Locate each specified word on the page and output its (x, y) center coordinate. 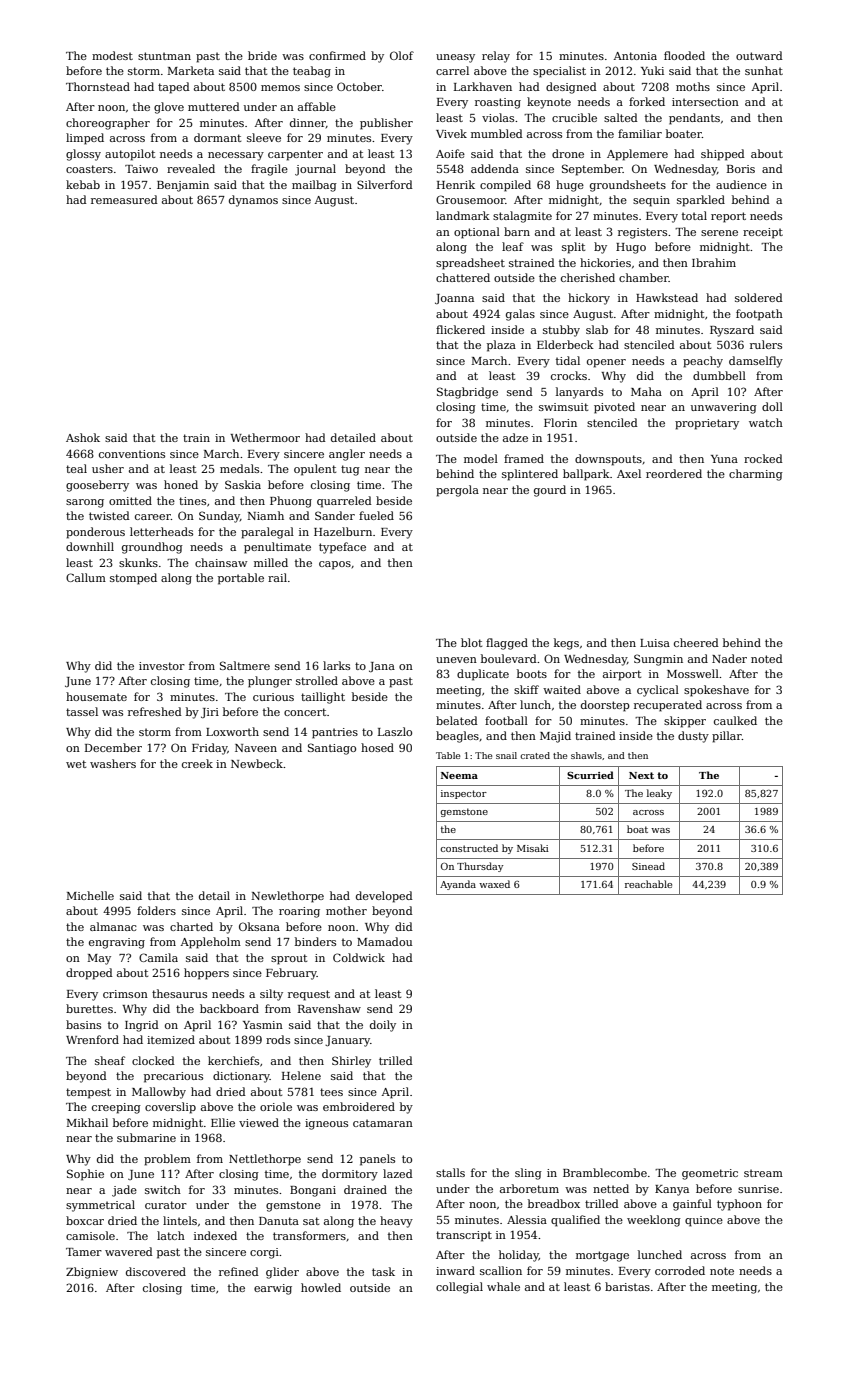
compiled (505, 186)
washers (113, 763)
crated (535, 755)
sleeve (264, 137)
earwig (273, 1289)
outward (759, 55)
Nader (729, 658)
